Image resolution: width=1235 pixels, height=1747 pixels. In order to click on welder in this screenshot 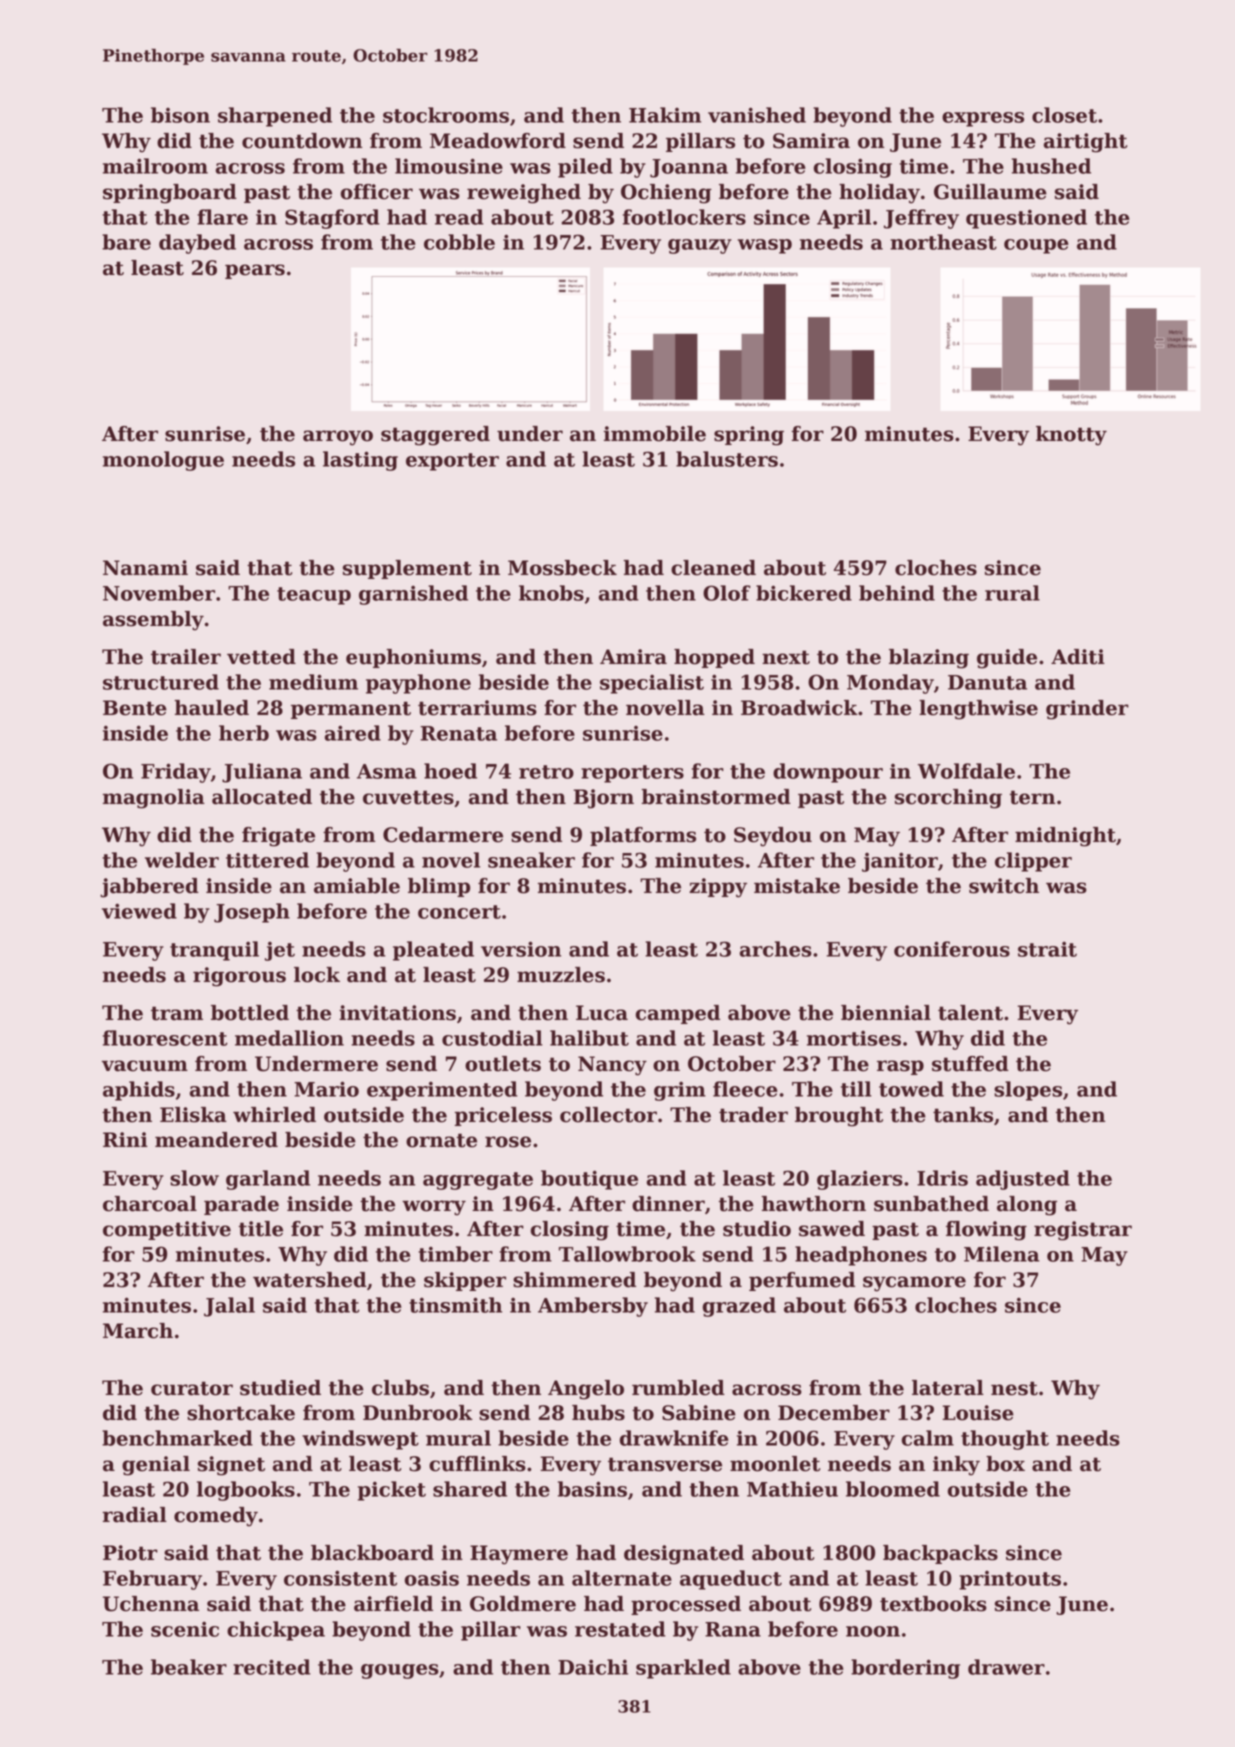, I will do `click(182, 860)`.
